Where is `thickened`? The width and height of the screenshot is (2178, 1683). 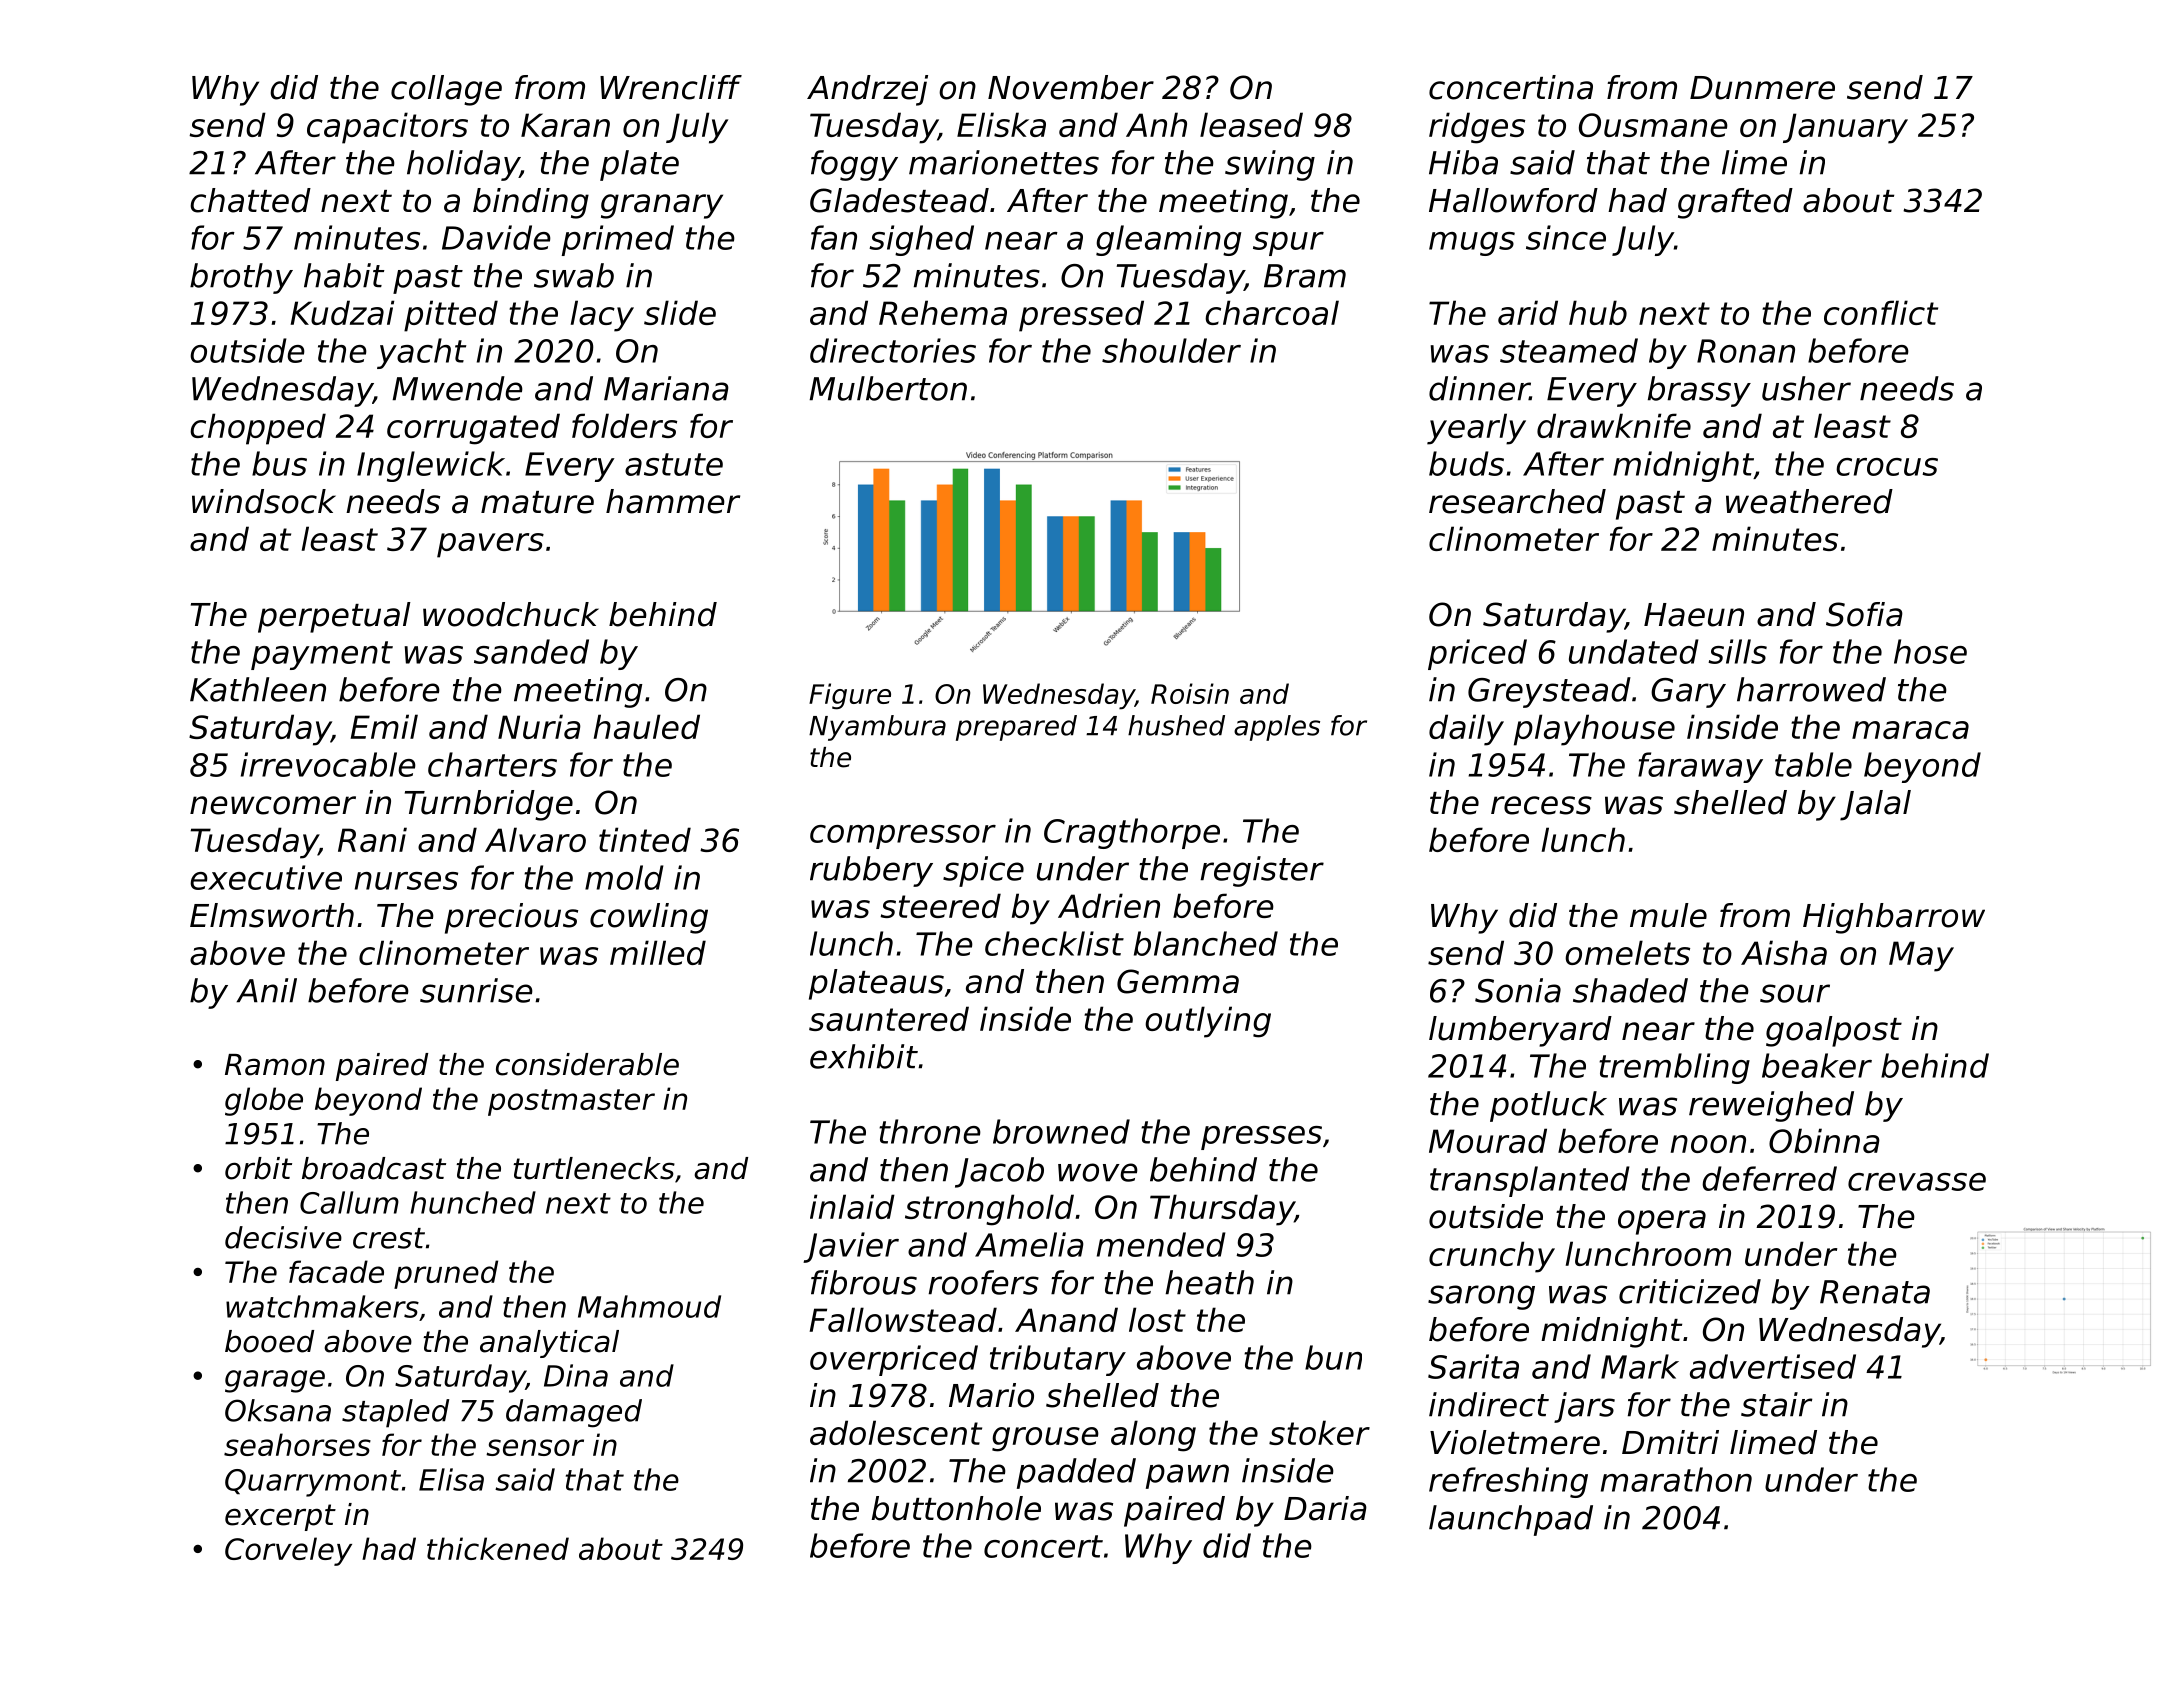 thickened is located at coordinates (498, 1548).
